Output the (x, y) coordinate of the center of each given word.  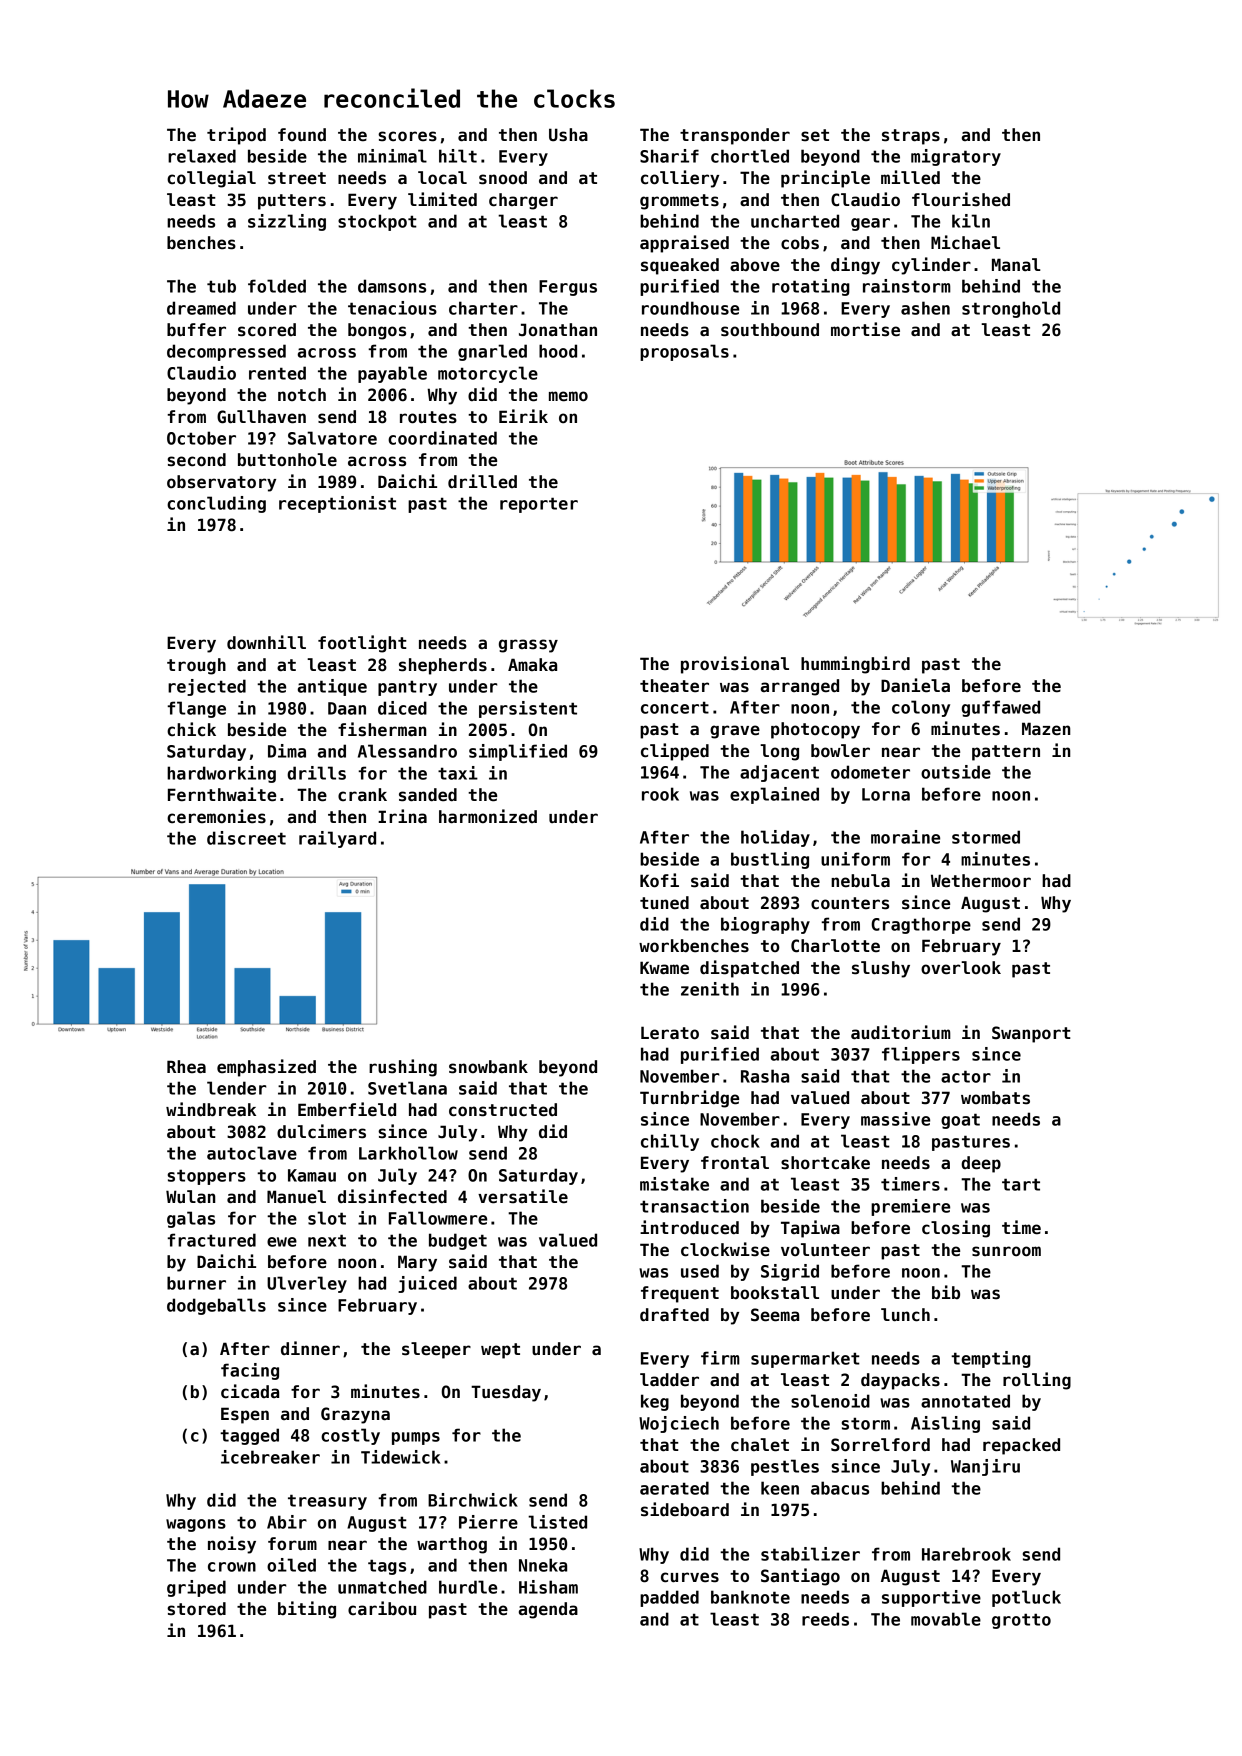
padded (669, 1598)
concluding (216, 504)
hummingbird (855, 665)
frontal (735, 1162)
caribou (382, 1608)
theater (674, 686)
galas (191, 1219)
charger (523, 201)
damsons (392, 286)
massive (895, 1119)
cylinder (931, 266)
